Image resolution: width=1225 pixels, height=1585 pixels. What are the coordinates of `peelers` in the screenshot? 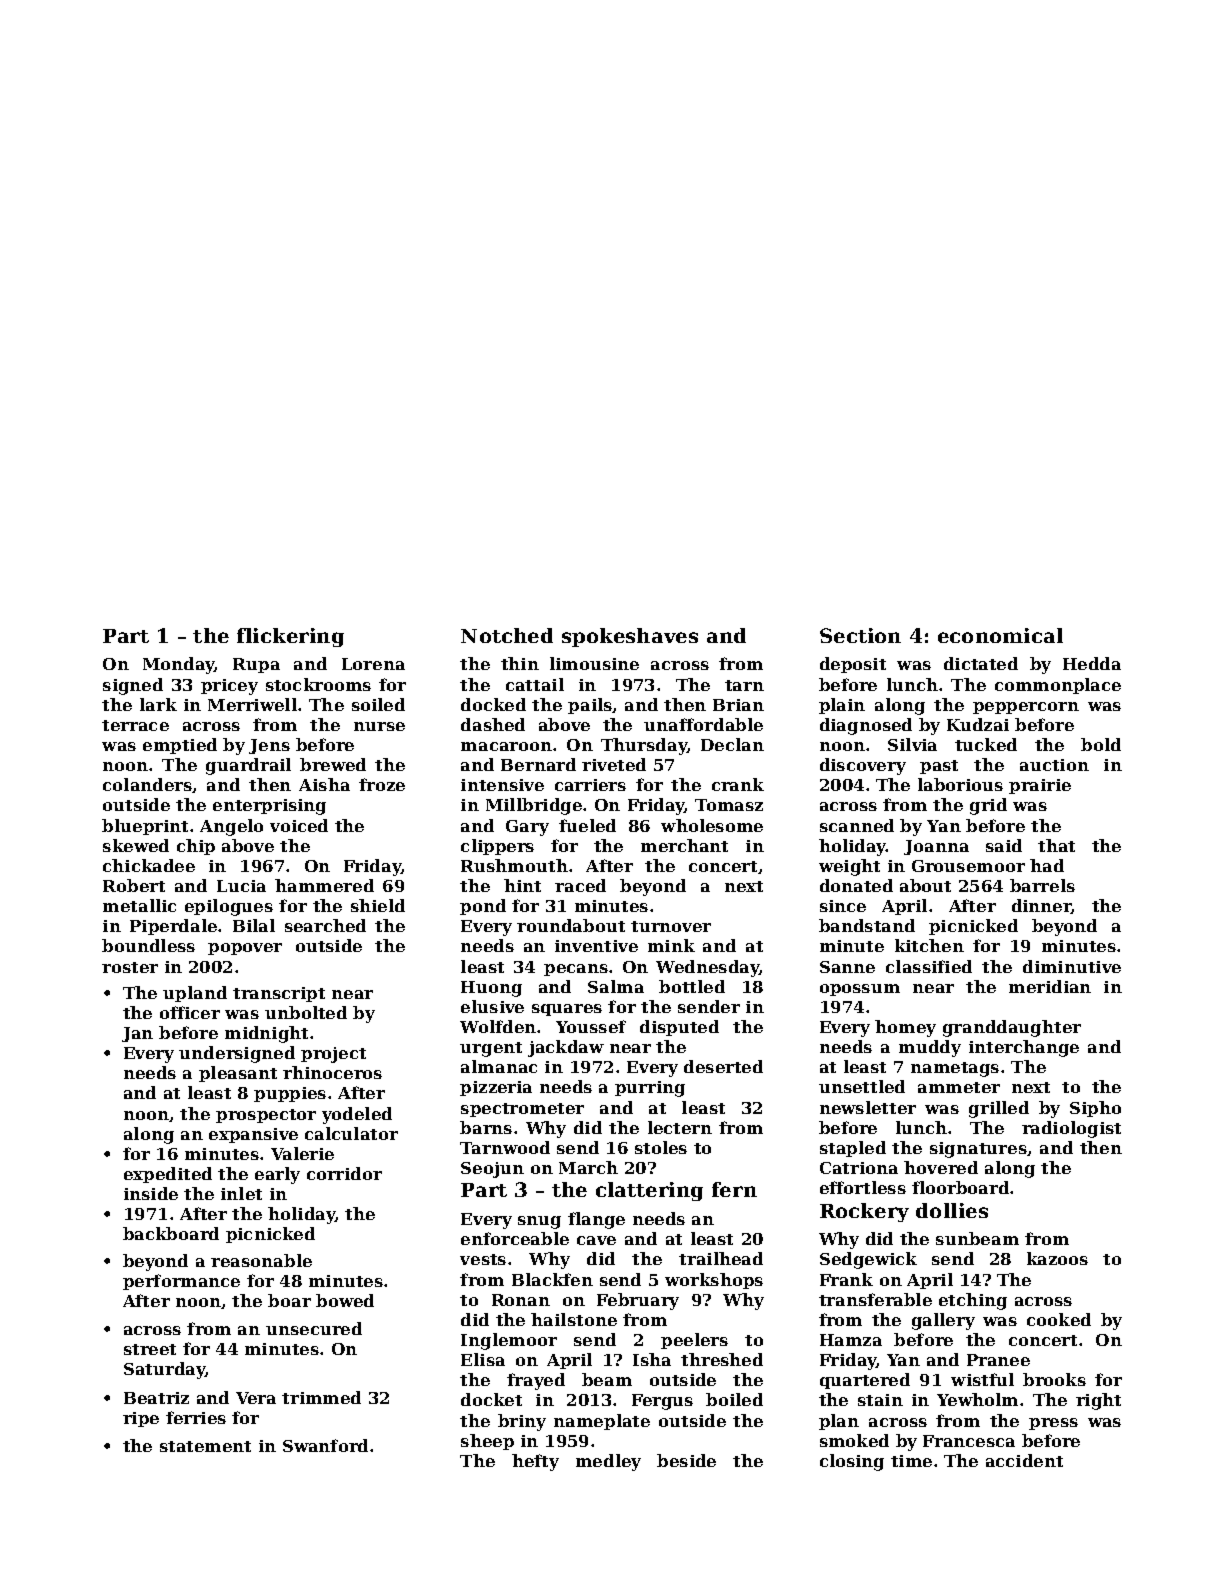 It's located at (694, 1341).
